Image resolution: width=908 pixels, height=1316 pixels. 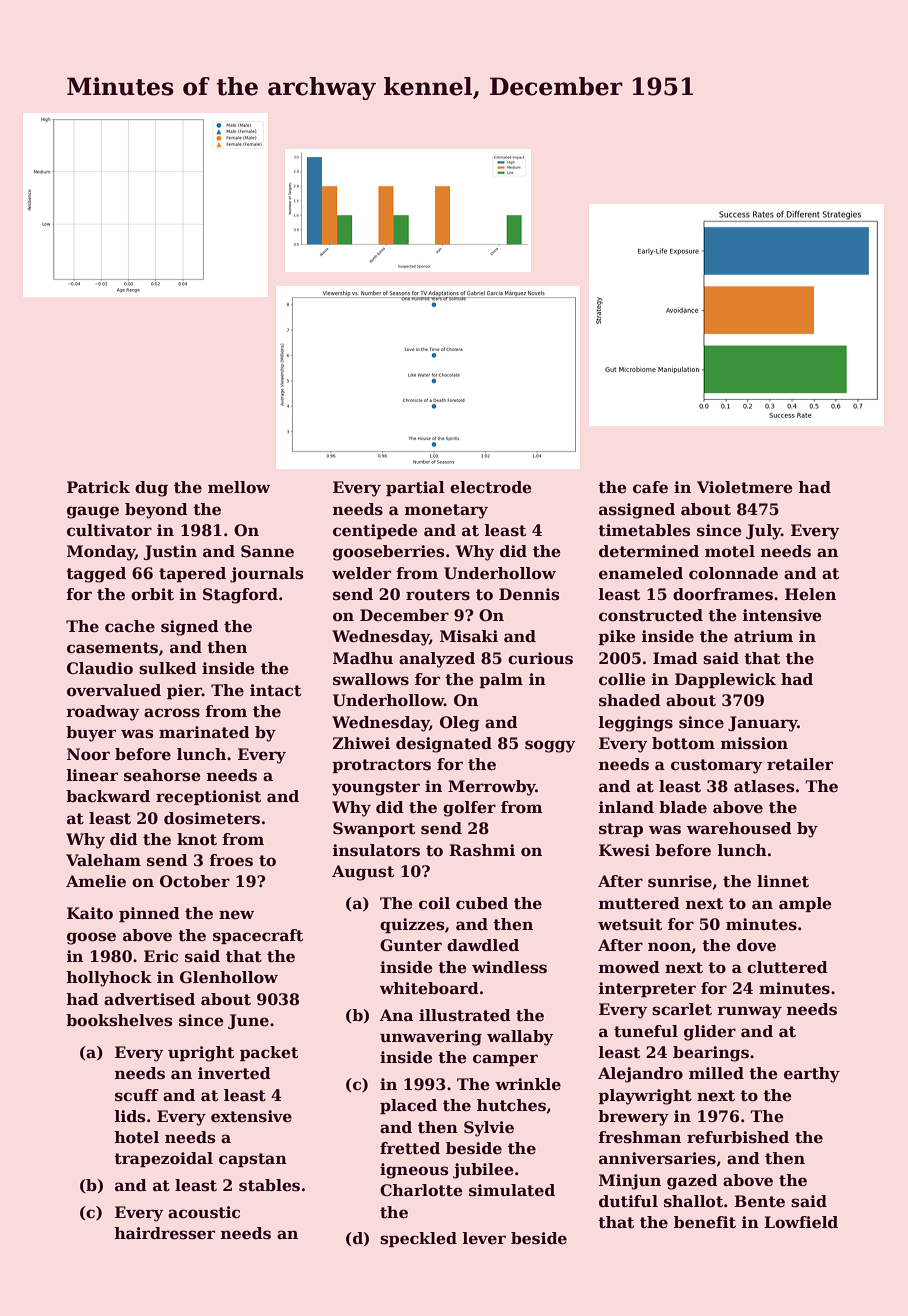 I want to click on placed, so click(x=408, y=1106).
